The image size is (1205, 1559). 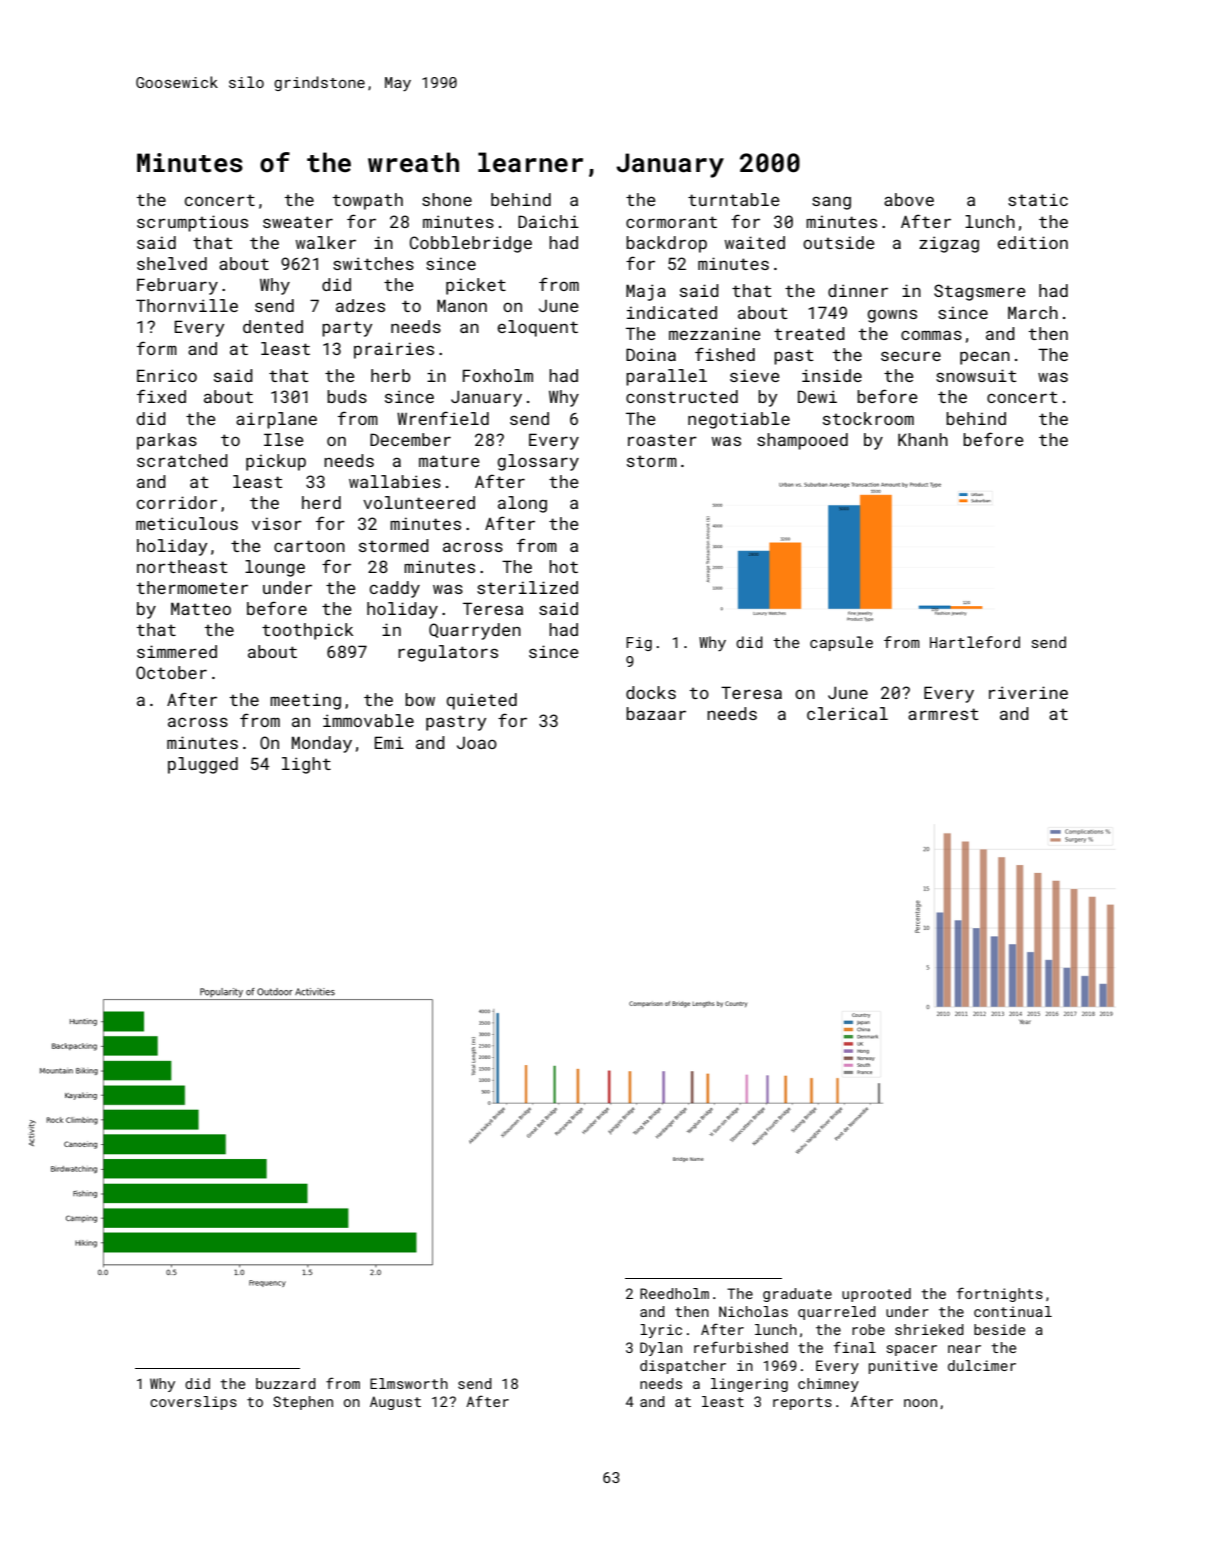 What do you see at coordinates (943, 714) in the image?
I see `armrest` at bounding box center [943, 714].
